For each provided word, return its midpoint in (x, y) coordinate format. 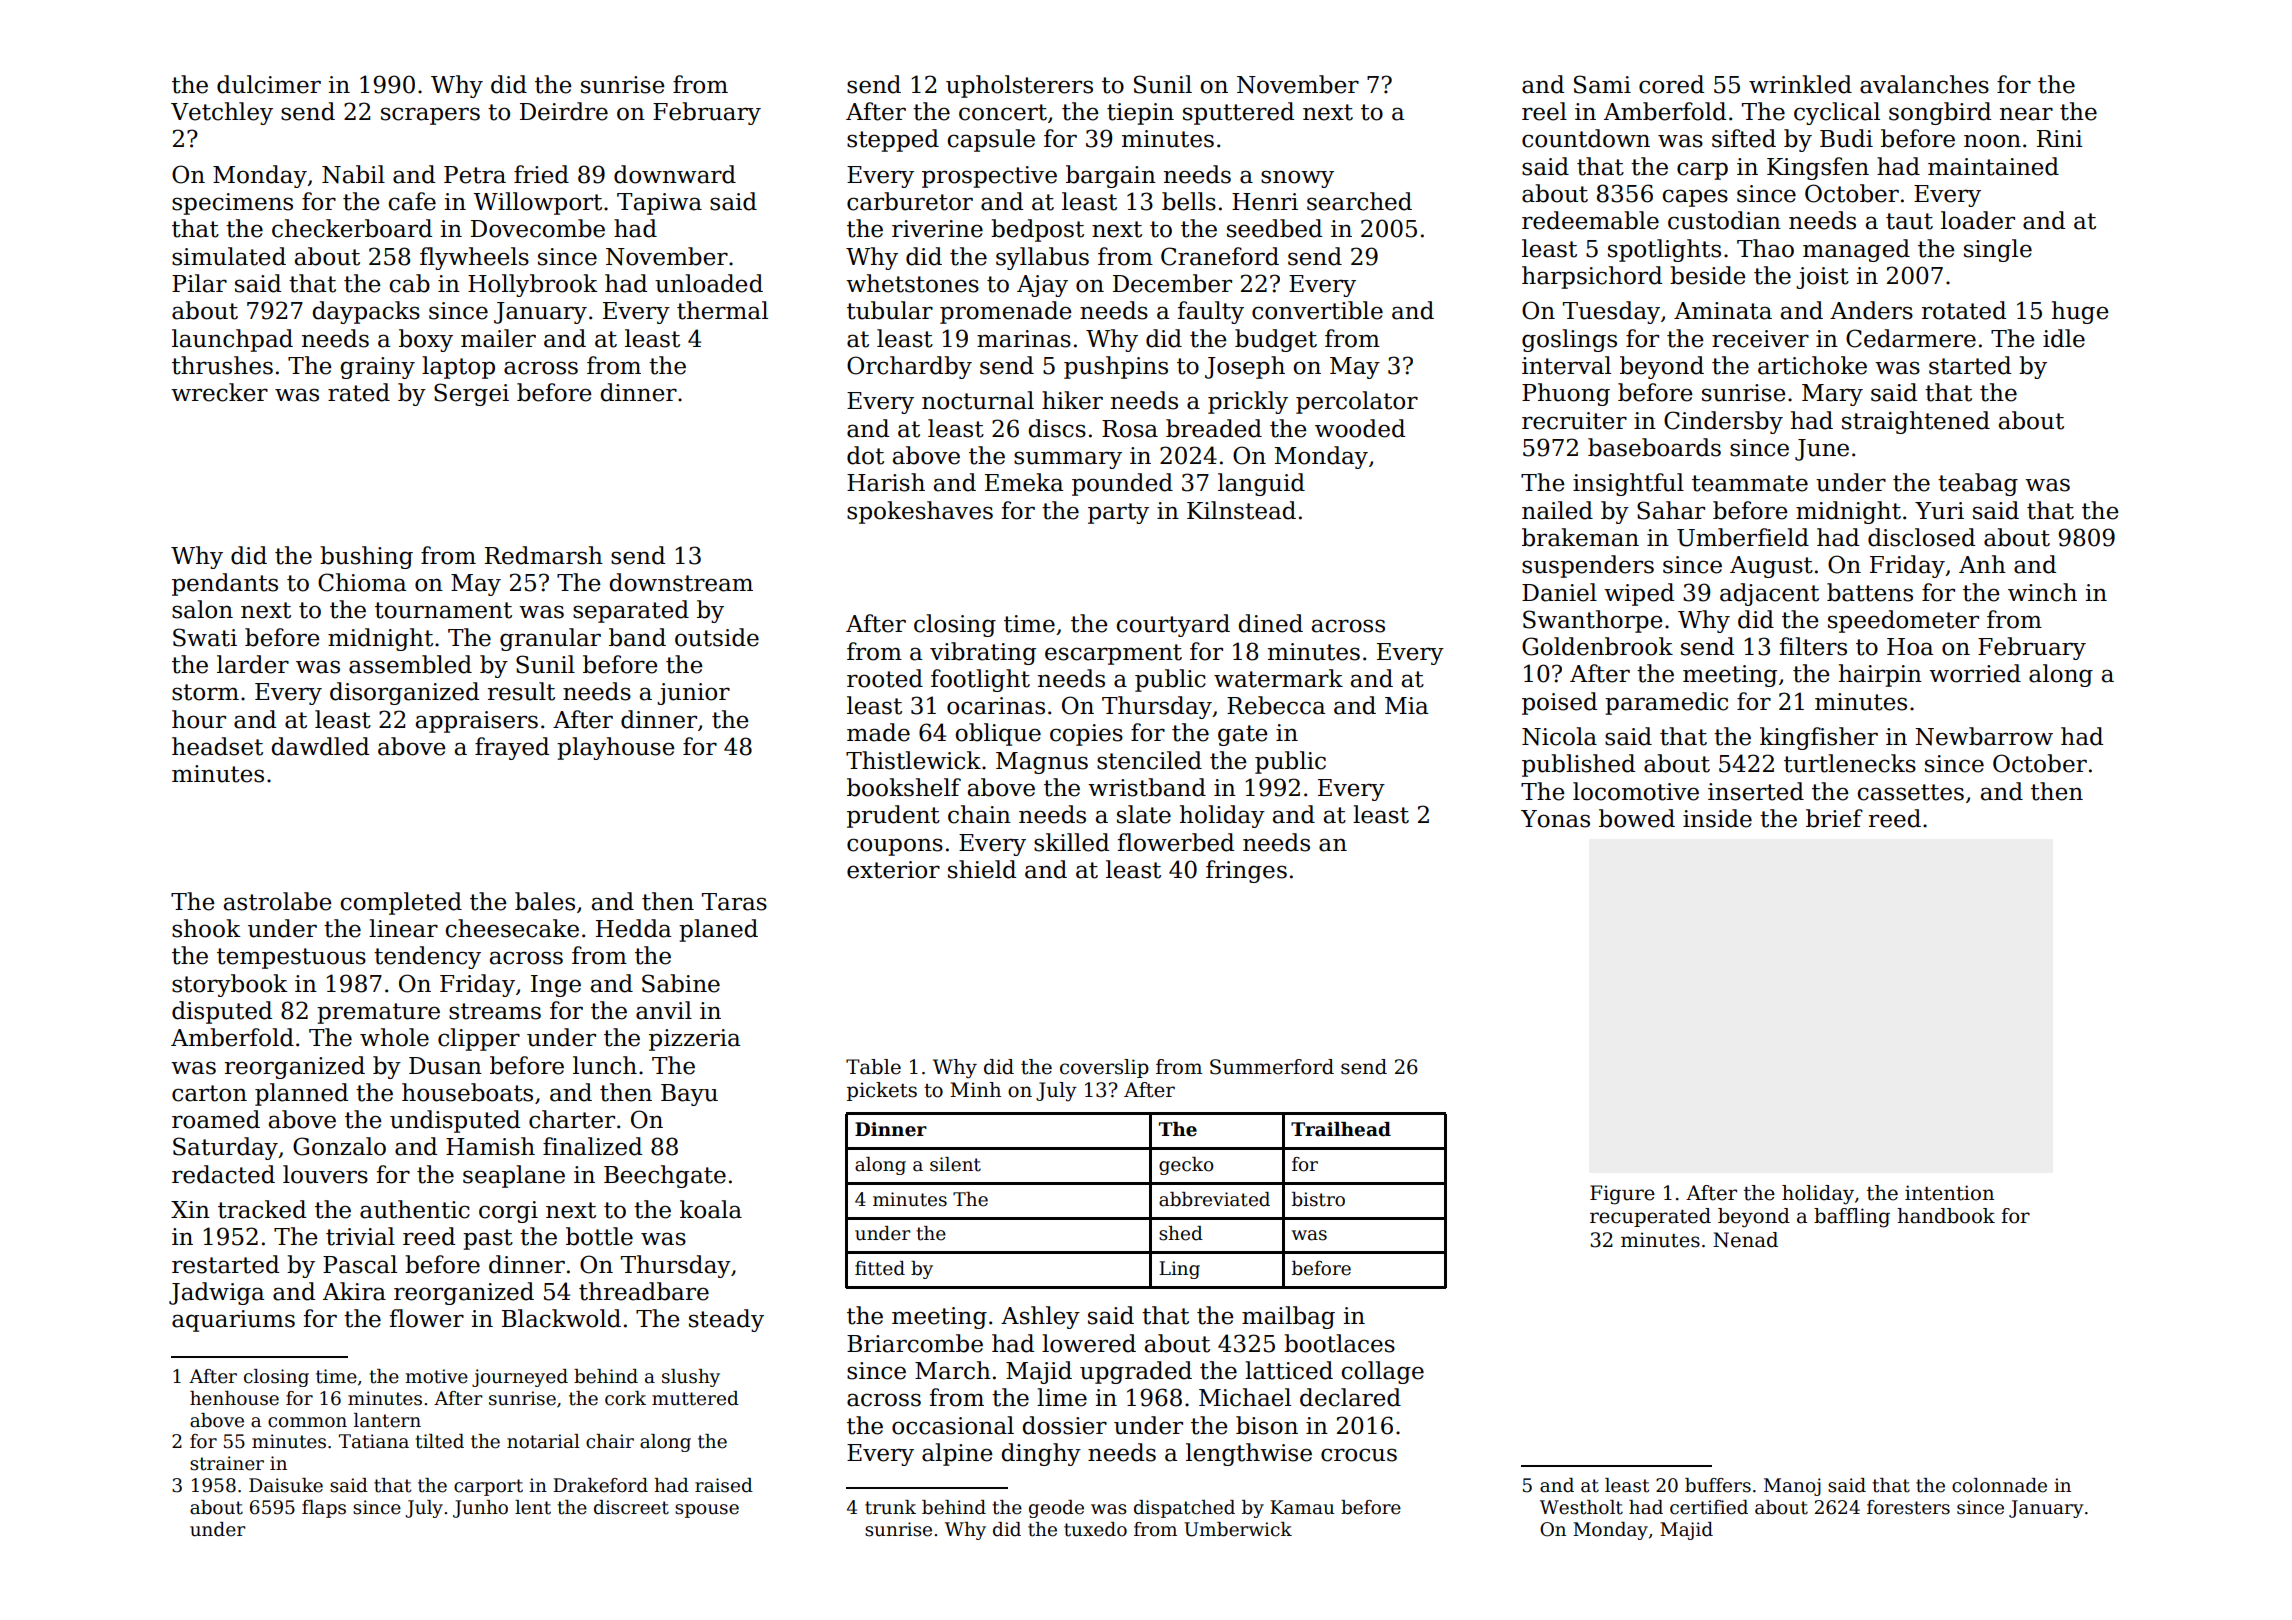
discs (1057, 428)
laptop (458, 367)
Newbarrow (1984, 736)
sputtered (1238, 113)
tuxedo (1095, 1529)
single (1998, 250)
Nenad (1745, 1240)
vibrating (983, 653)
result (521, 691)
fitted (880, 1268)
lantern (387, 1420)
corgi (508, 1212)
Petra (475, 175)
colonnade (1999, 1485)
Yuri (1939, 511)
